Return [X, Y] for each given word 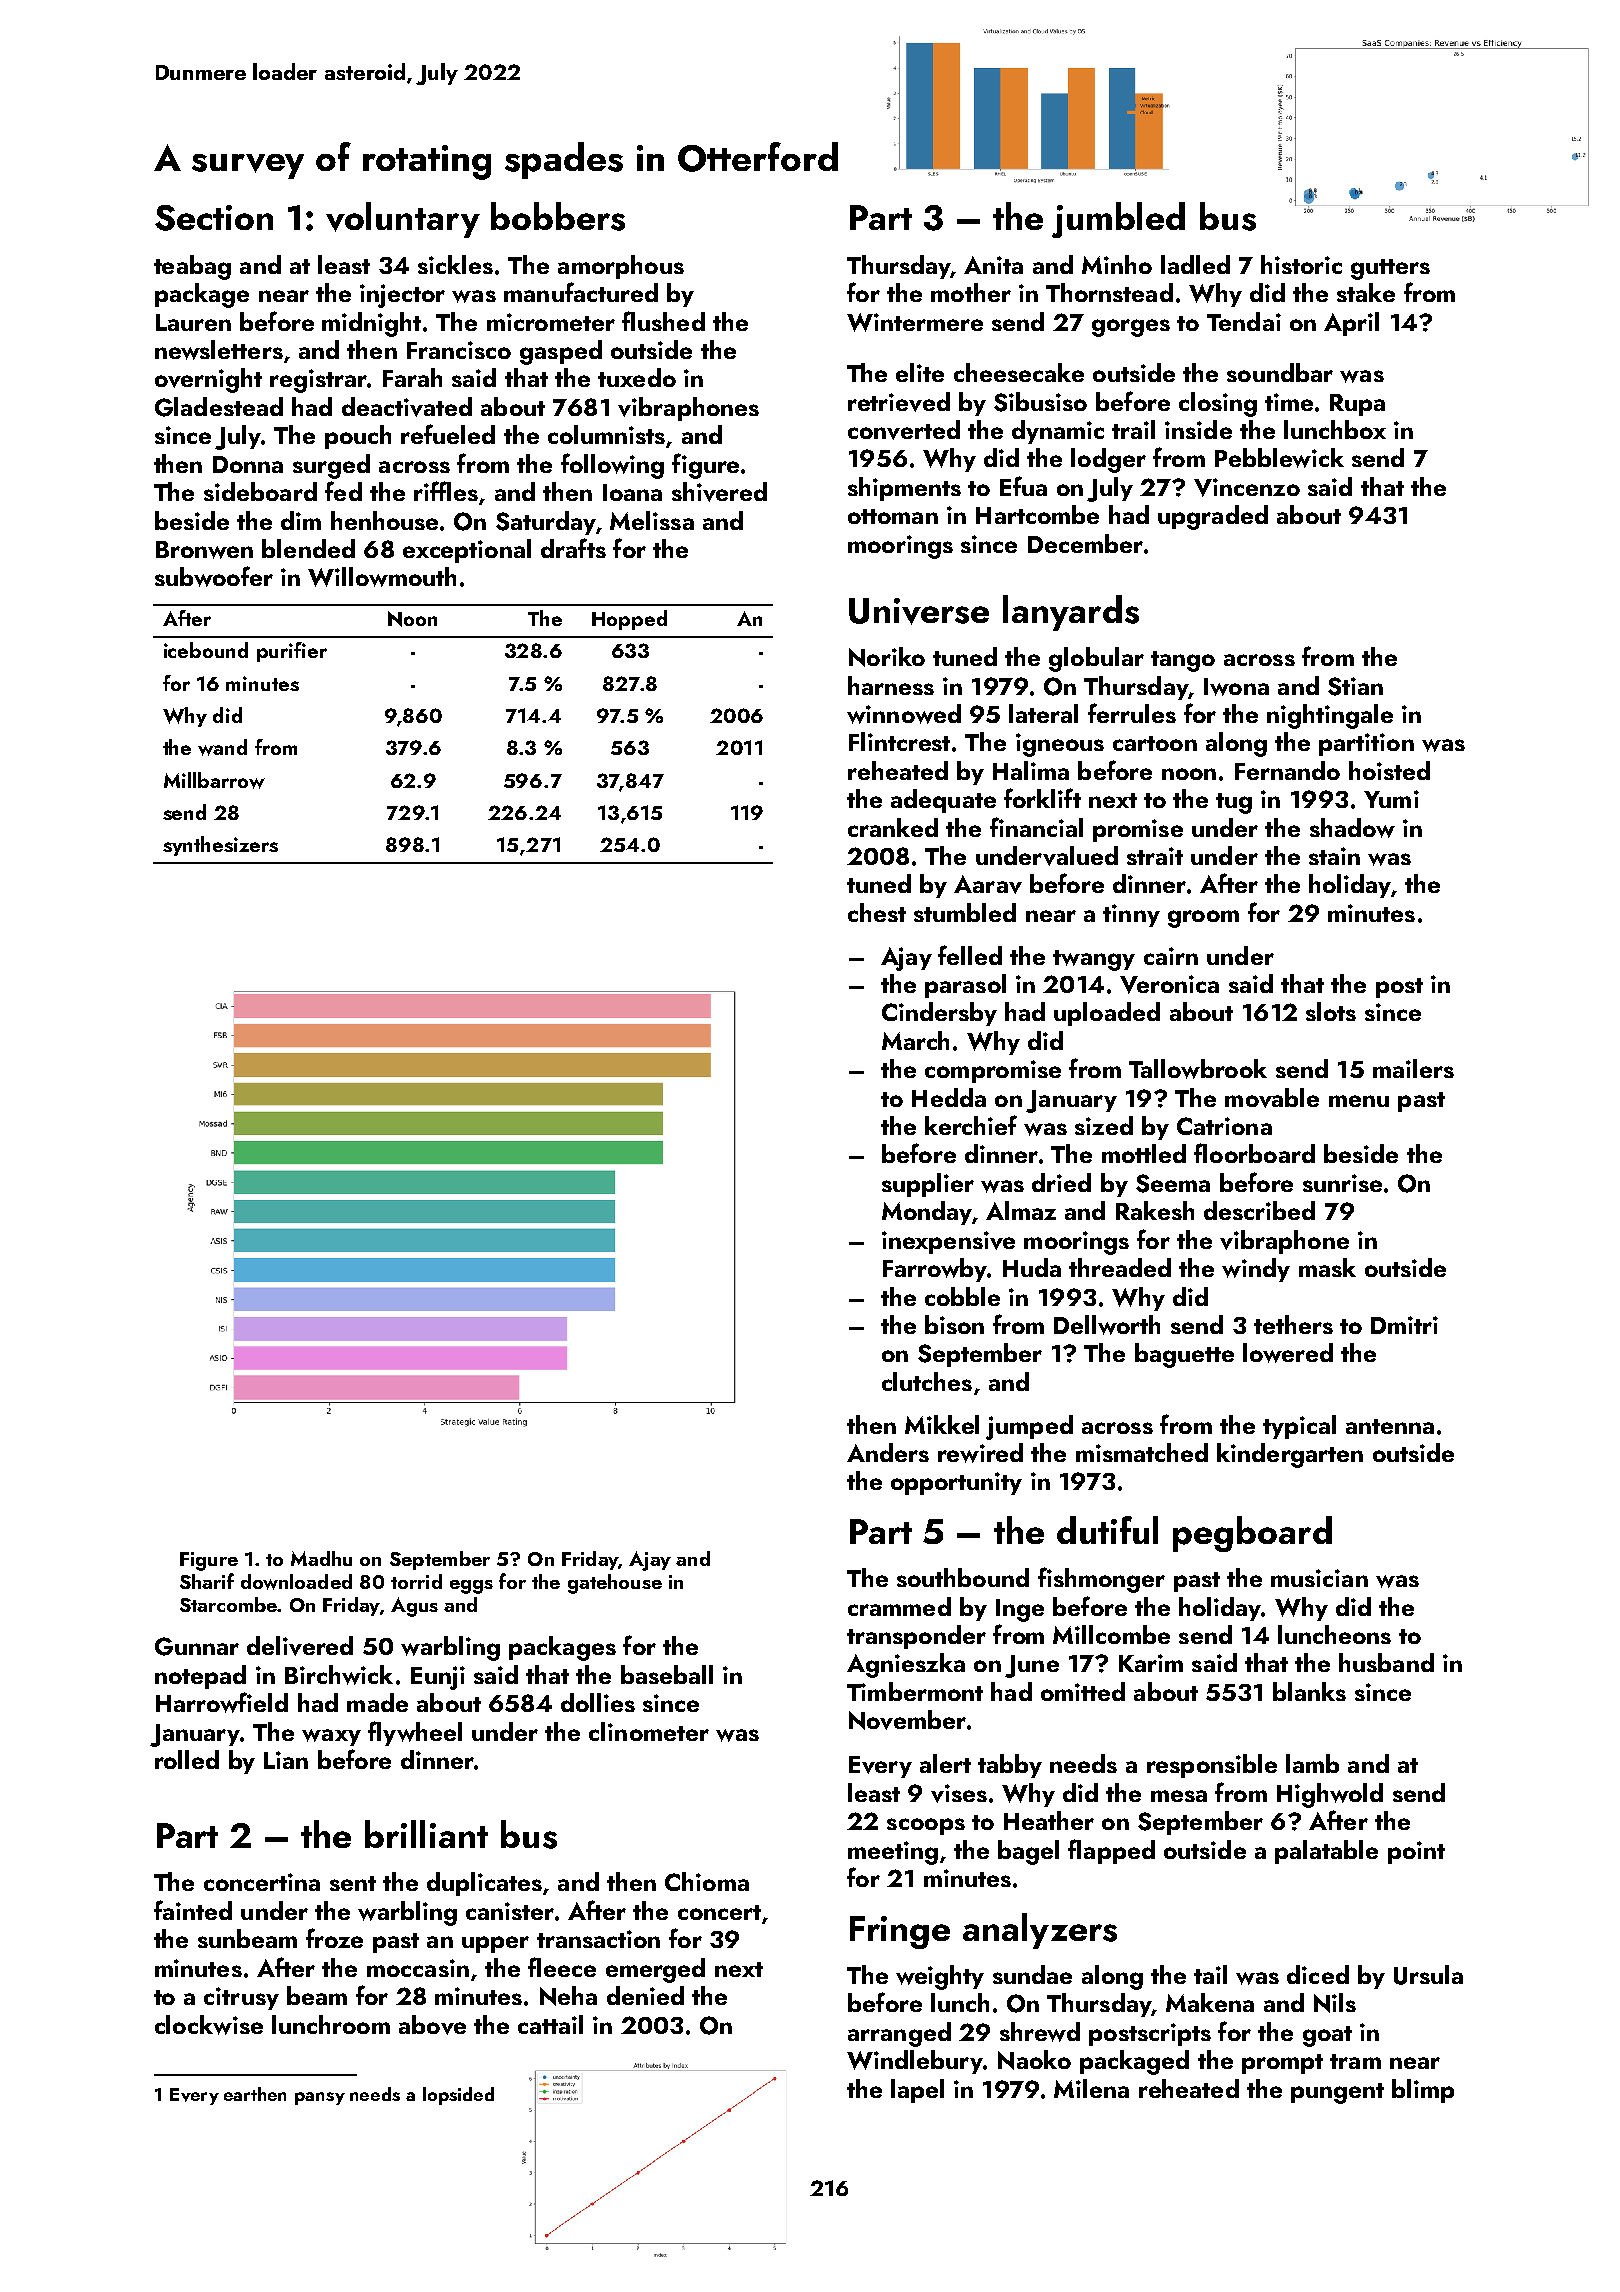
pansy [320, 2098]
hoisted [1389, 770]
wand [222, 747]
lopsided [458, 2096]
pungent [1337, 2093]
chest [877, 912]
